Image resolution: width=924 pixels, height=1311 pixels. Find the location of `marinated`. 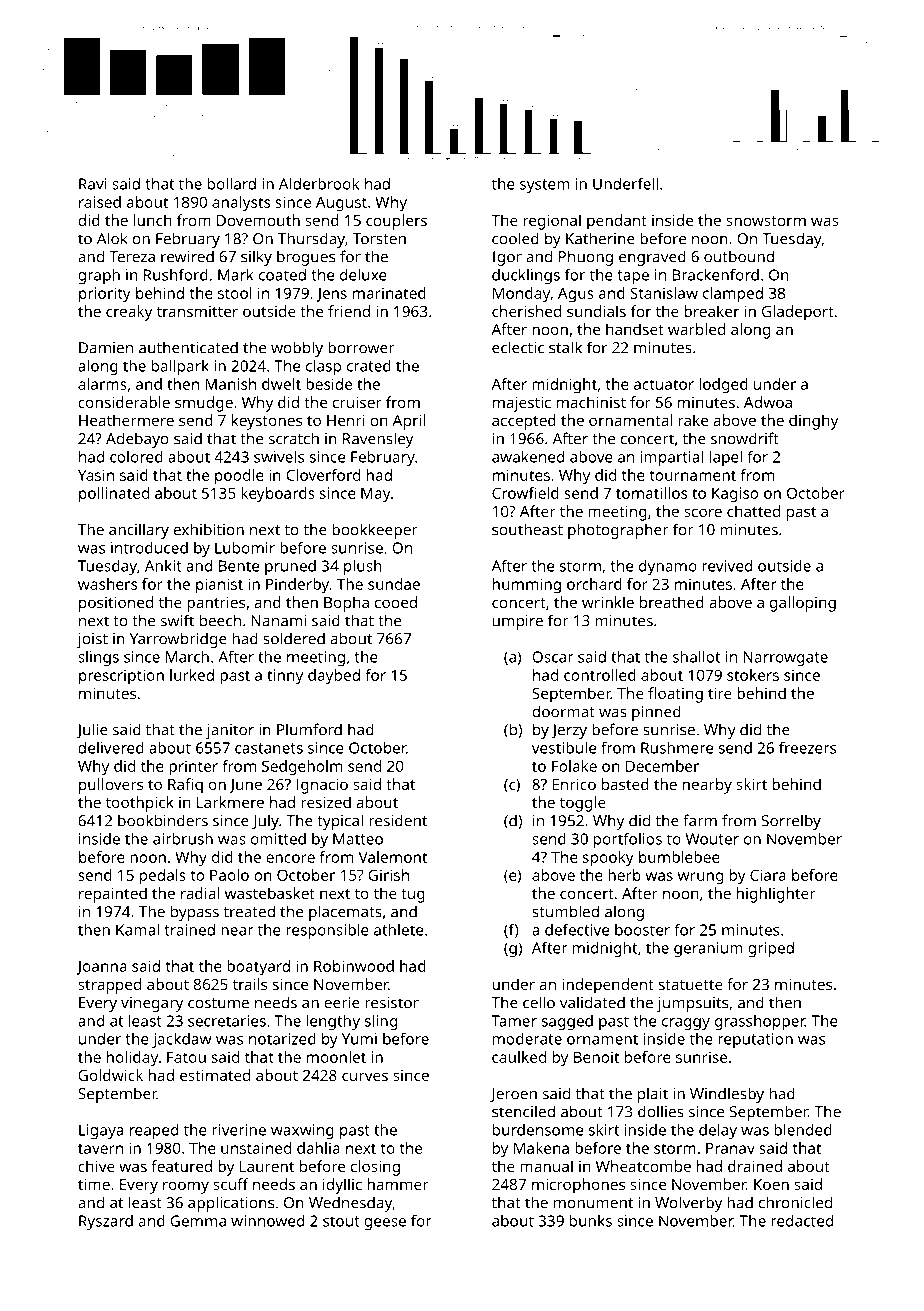

marinated is located at coordinates (389, 293).
